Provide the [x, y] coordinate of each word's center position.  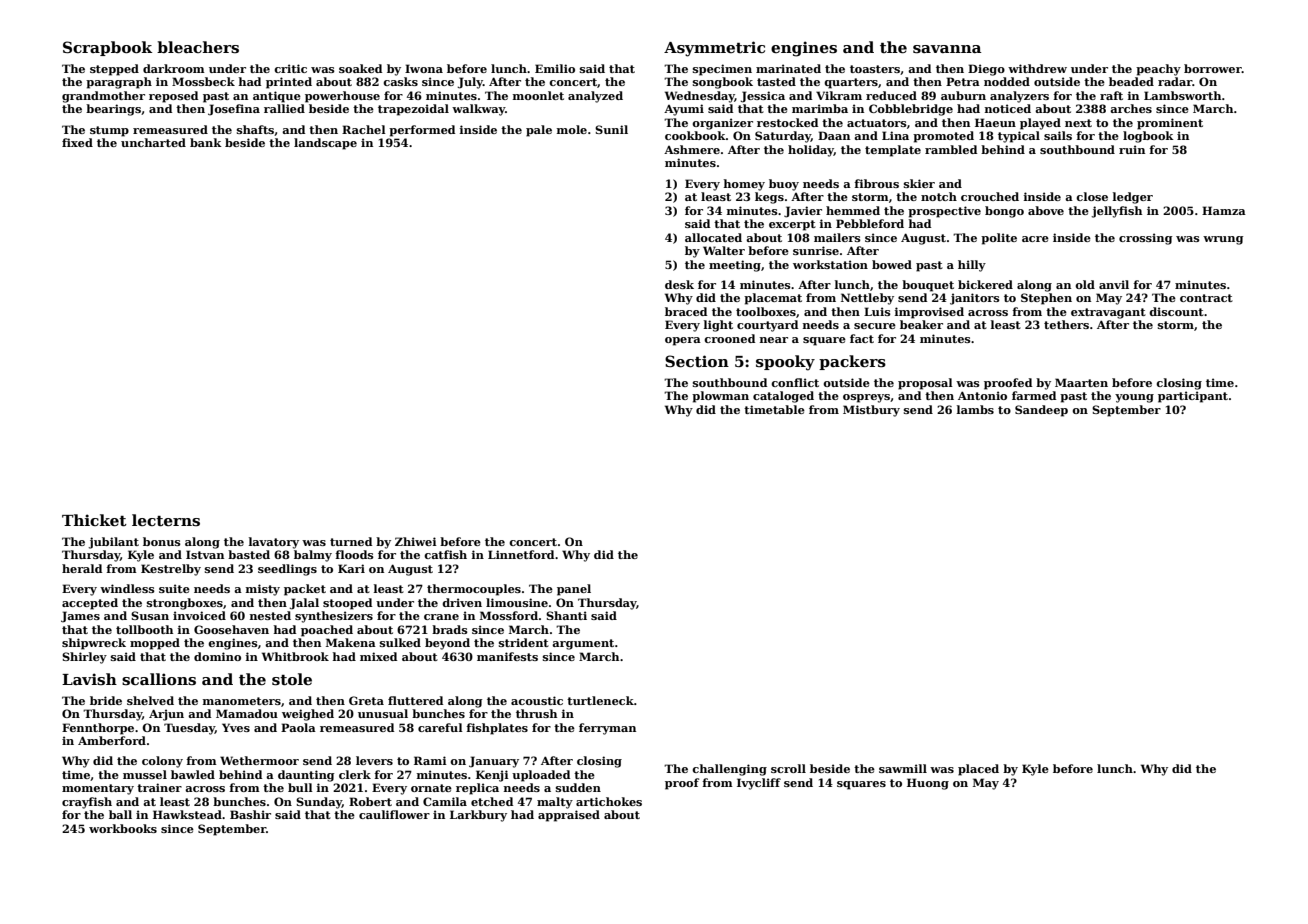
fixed [77, 142]
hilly [972, 266]
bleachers [198, 47]
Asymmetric [714, 49]
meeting [735, 266]
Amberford [112, 740]
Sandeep [1041, 411]
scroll [788, 768]
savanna [947, 49]
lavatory [274, 543]
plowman [720, 397]
